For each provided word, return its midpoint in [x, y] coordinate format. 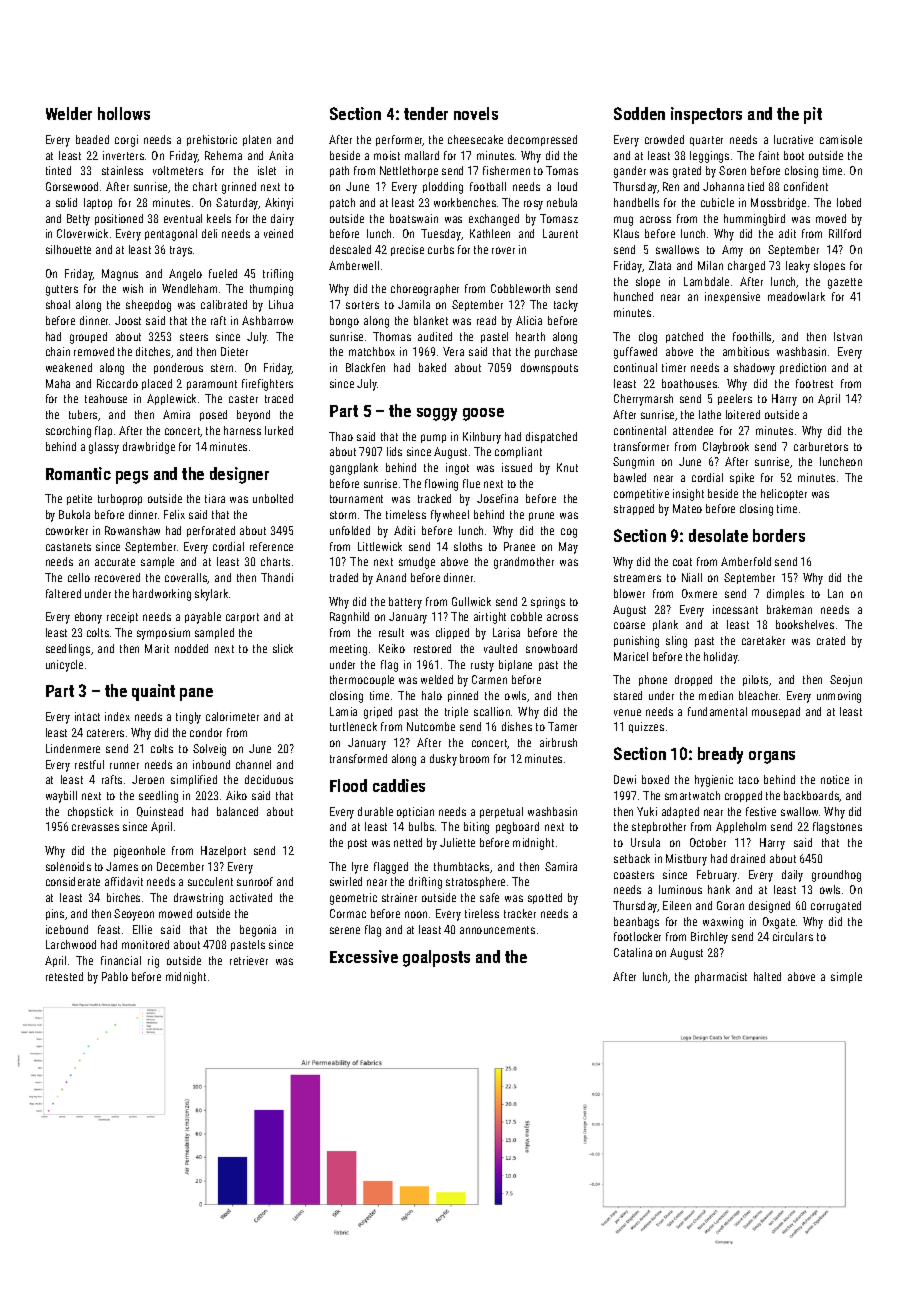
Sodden [639, 113]
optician [415, 812]
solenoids [68, 866]
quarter [706, 141]
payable [203, 618]
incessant [735, 609]
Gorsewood [72, 186]
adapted [680, 812]
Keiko [392, 648]
